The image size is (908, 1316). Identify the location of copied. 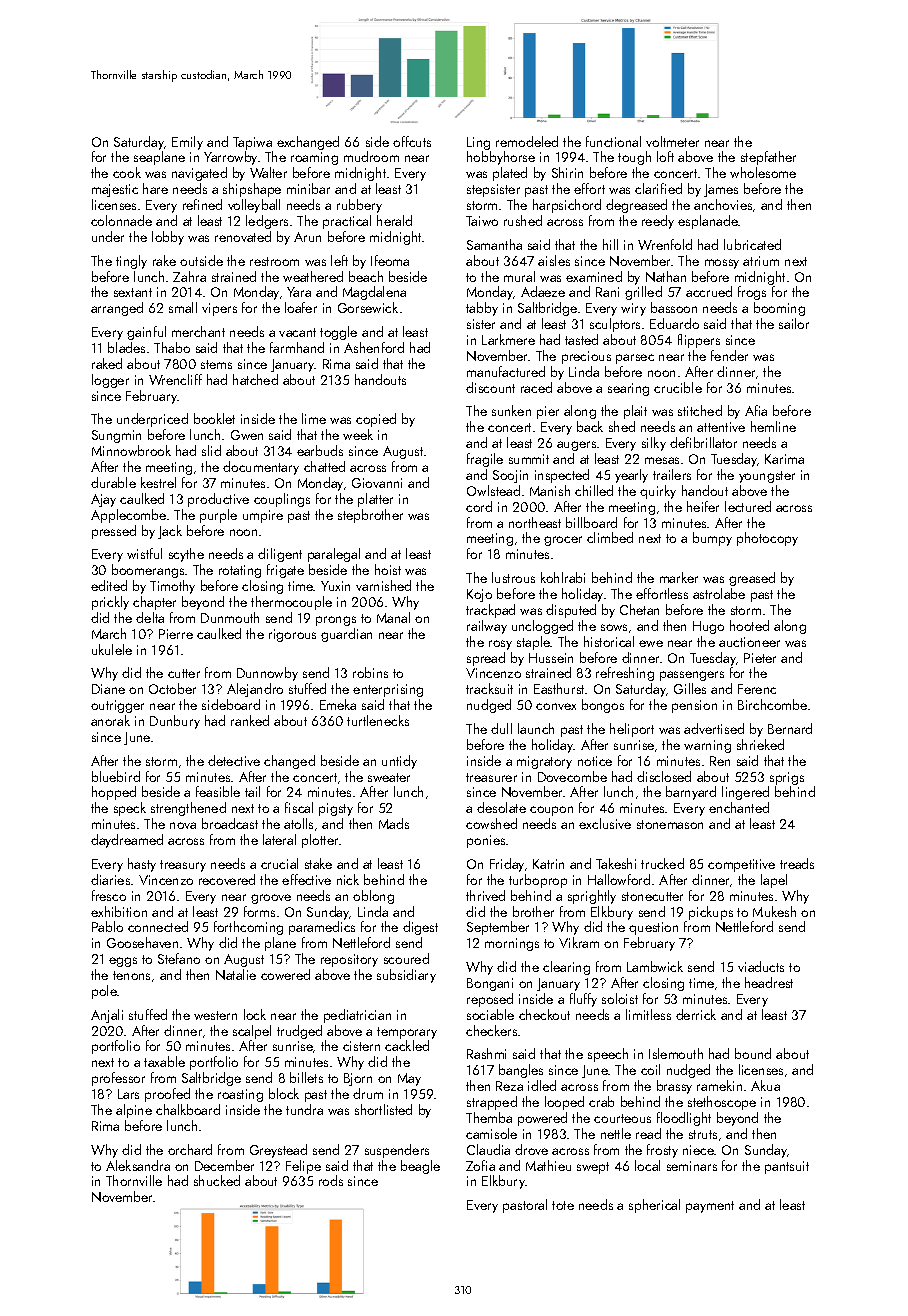
(376, 420).
